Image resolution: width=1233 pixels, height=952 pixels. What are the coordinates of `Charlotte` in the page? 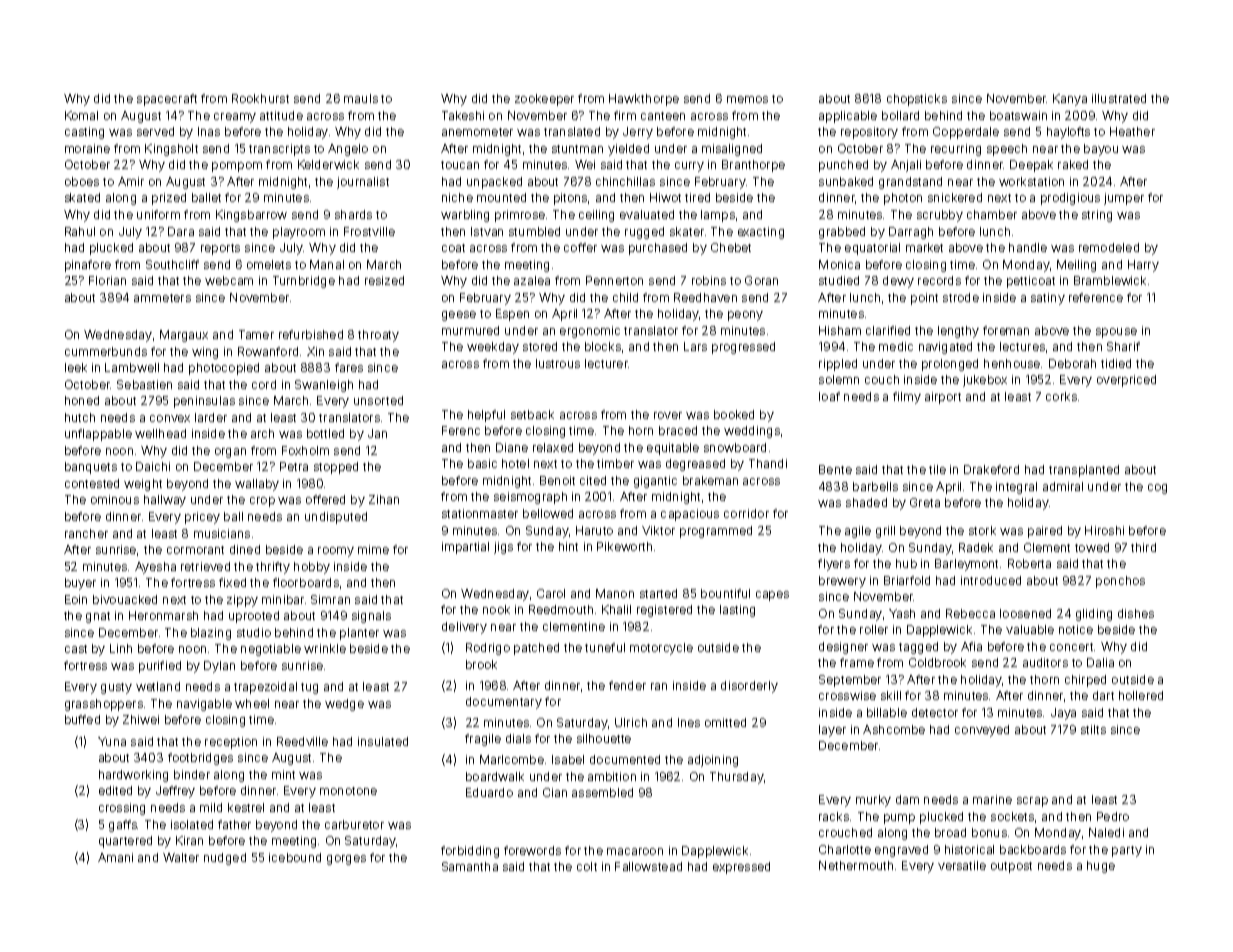 It's located at (845, 849).
